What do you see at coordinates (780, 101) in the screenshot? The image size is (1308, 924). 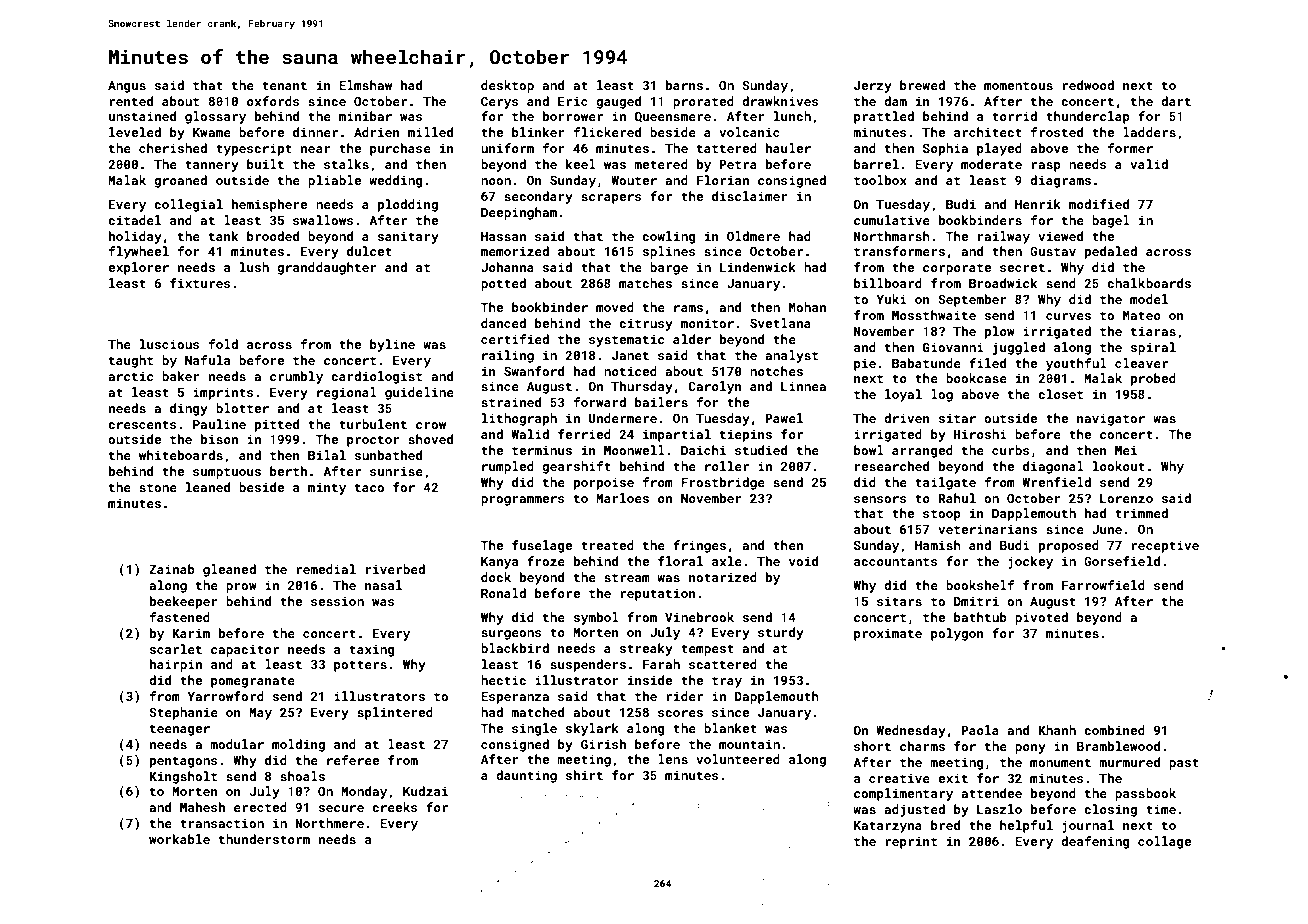 I see `drawknives` at bounding box center [780, 101].
